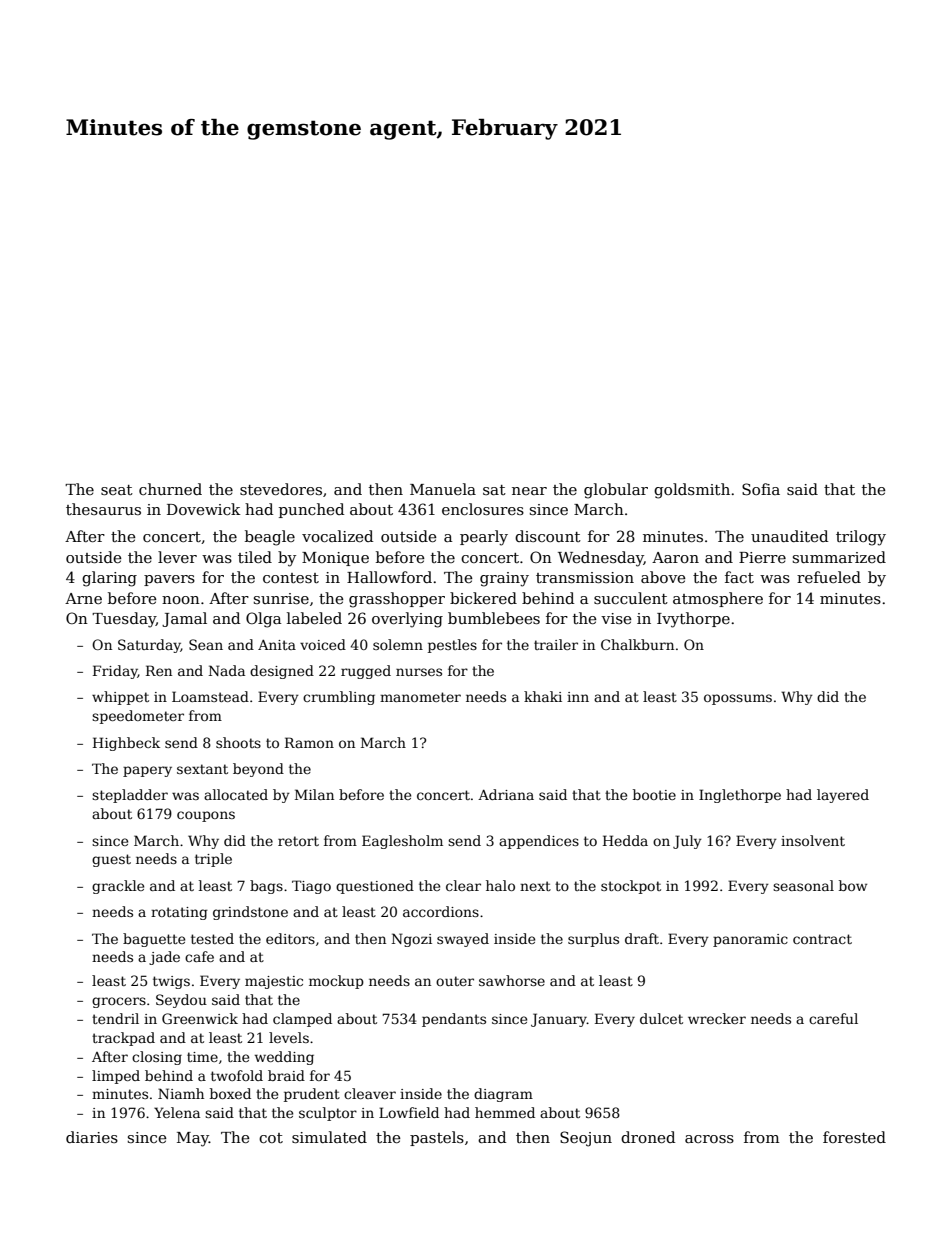 This document has height=1233, width=952. I want to click on limped, so click(116, 1077).
